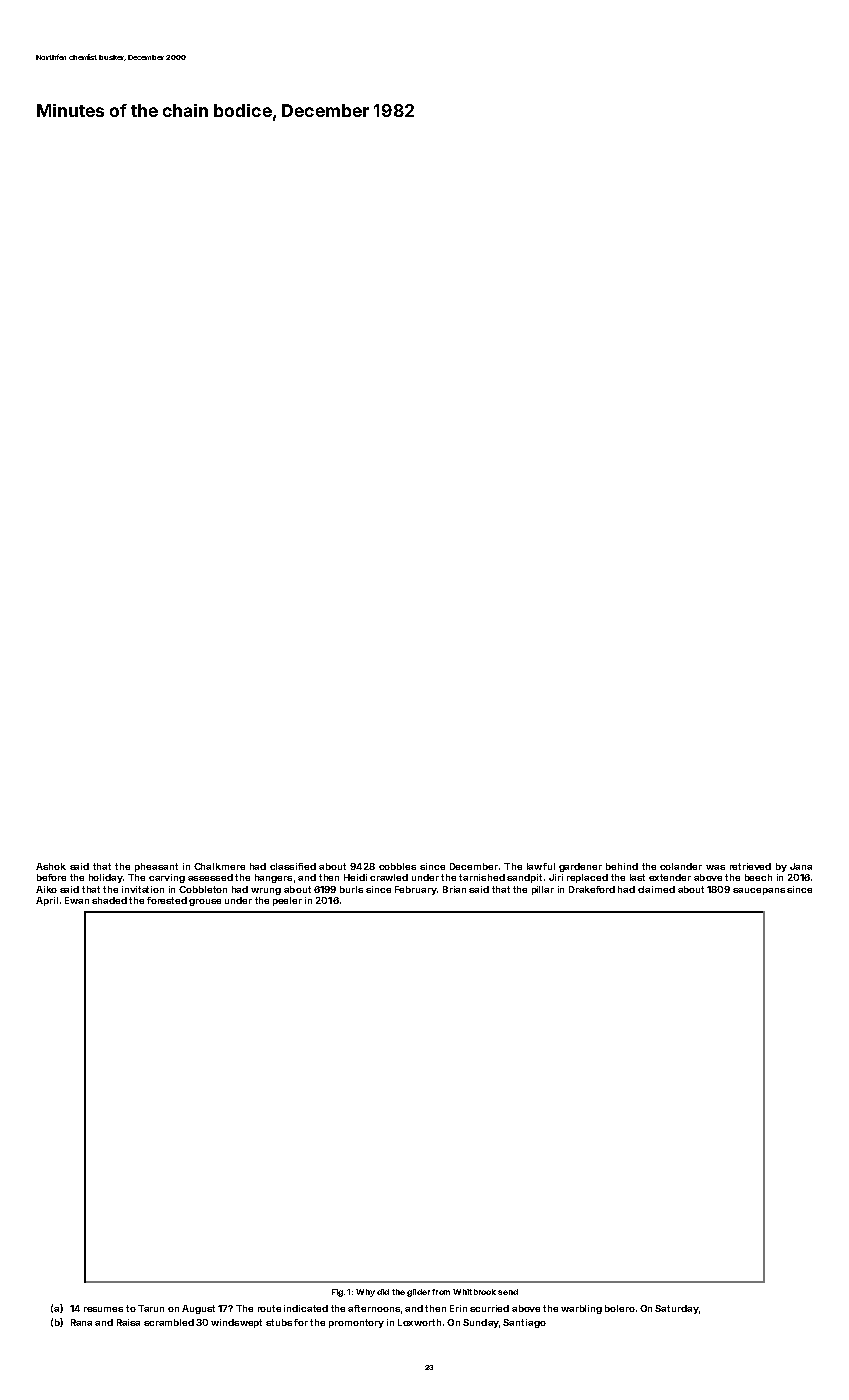  Describe the element at coordinates (205, 902) in the document. I see `grouse` at that location.
